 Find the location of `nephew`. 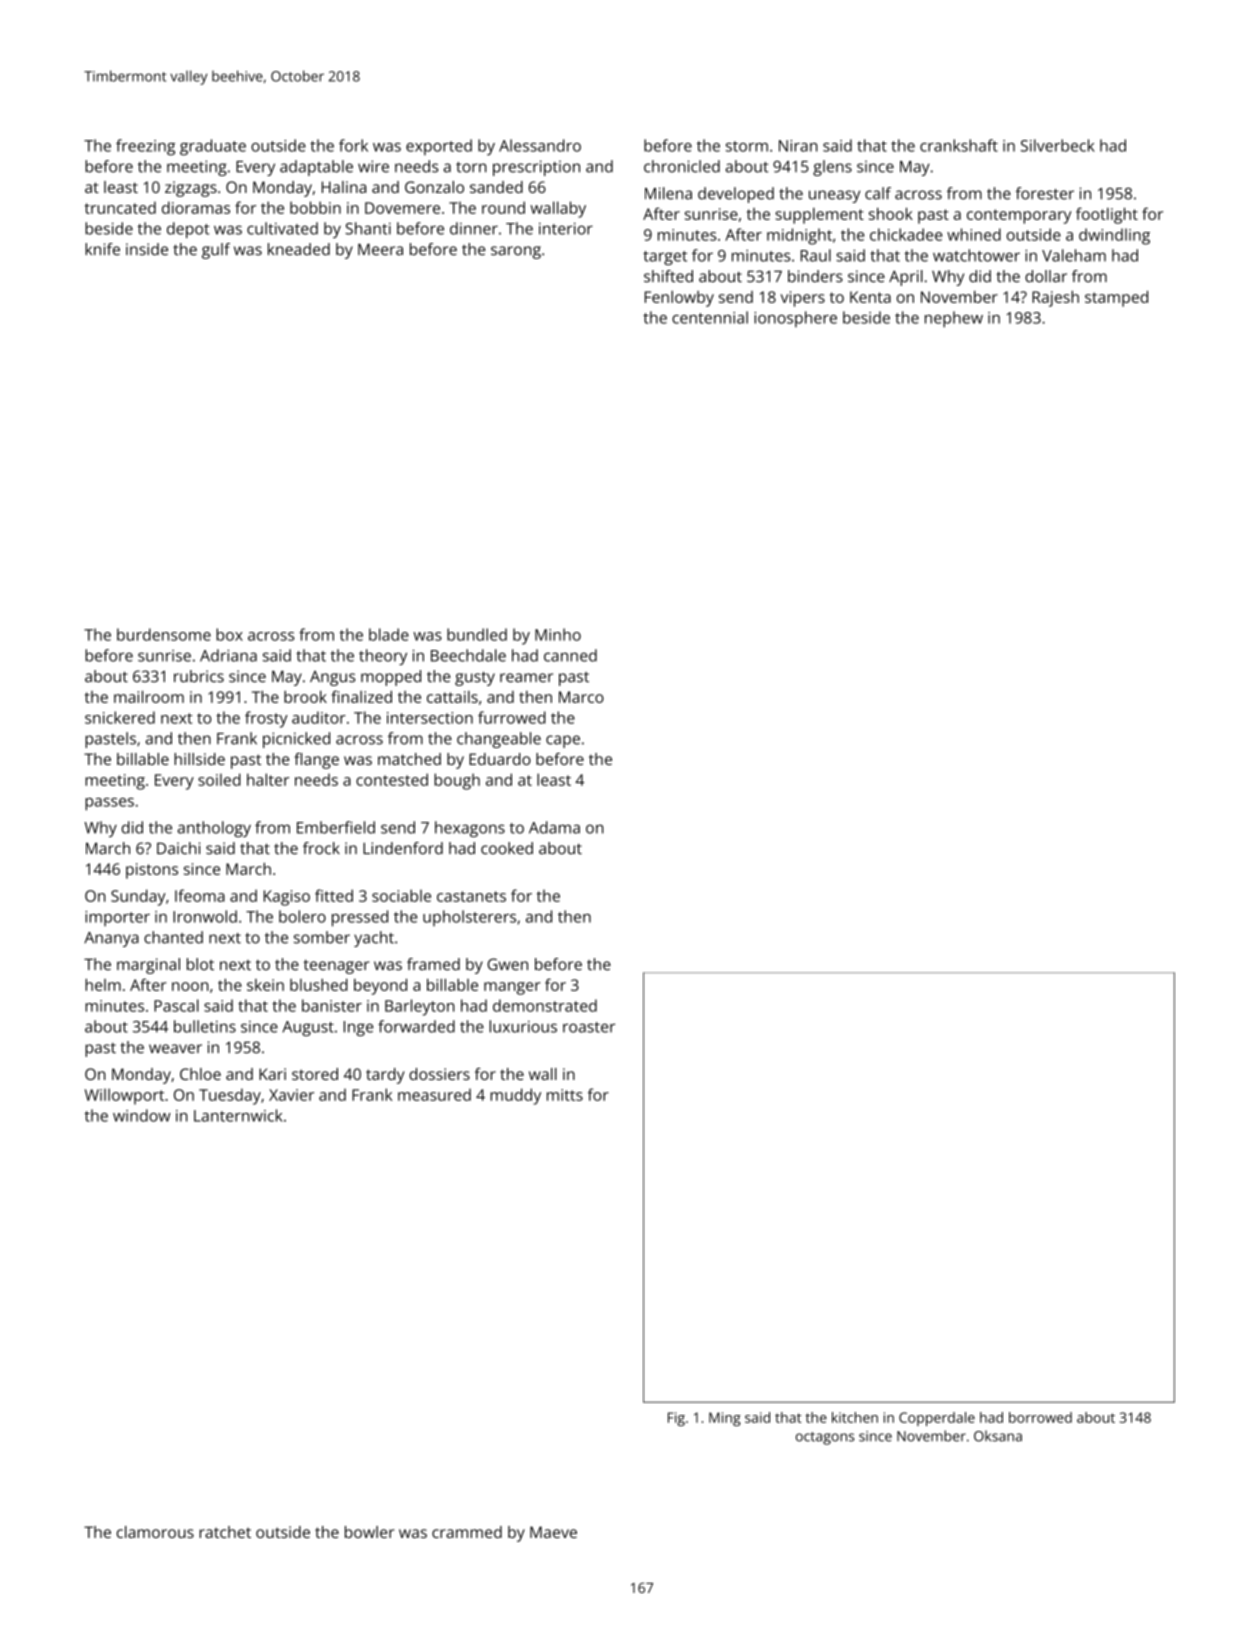

nephew is located at coordinates (954, 319).
